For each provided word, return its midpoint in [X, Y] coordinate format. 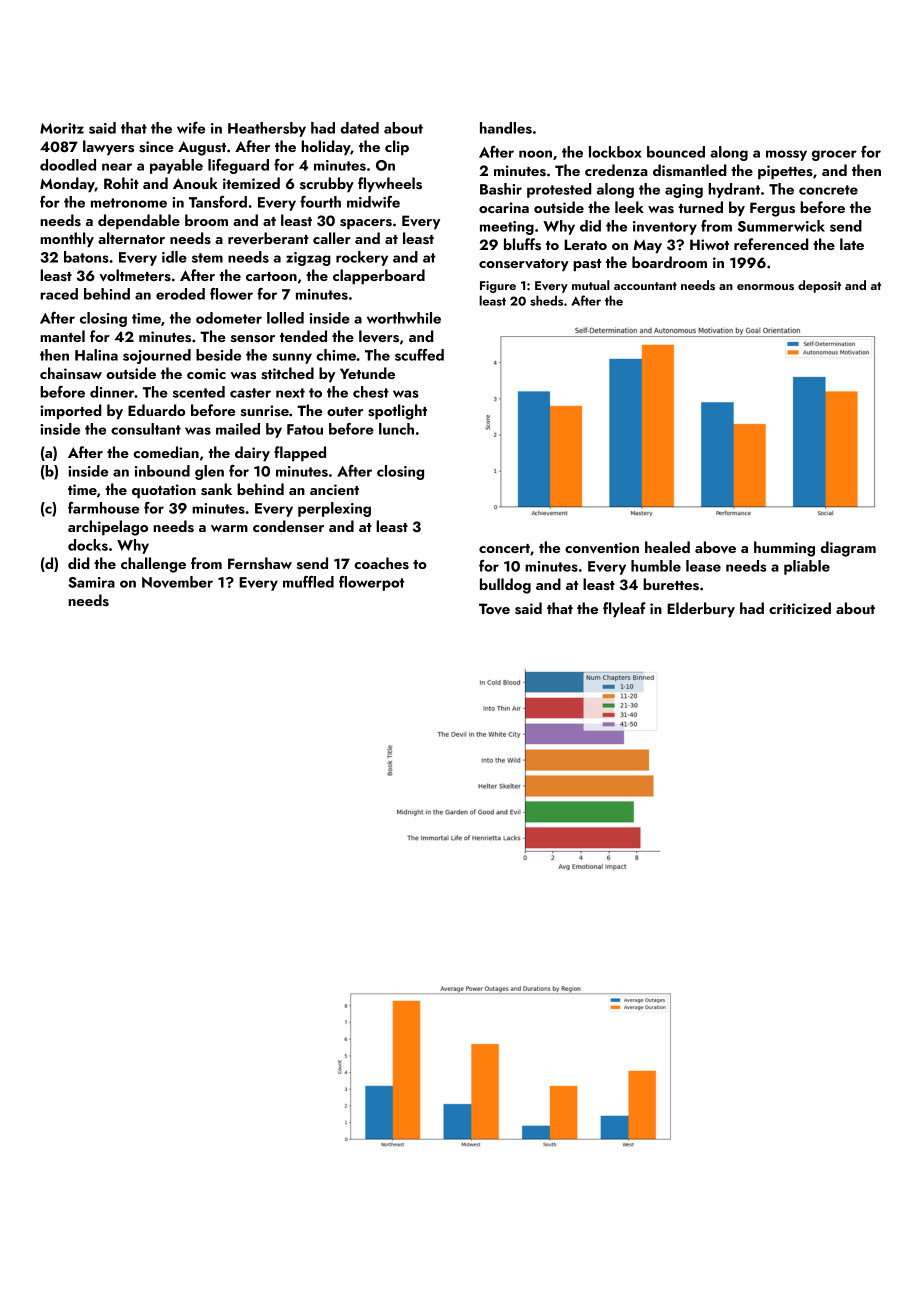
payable [176, 166]
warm [229, 528]
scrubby [327, 184]
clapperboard [379, 276]
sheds [546, 300]
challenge [153, 565]
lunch [396, 429]
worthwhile [404, 318]
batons [86, 257]
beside [218, 355]
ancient [334, 489]
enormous [765, 287]
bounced [676, 152]
